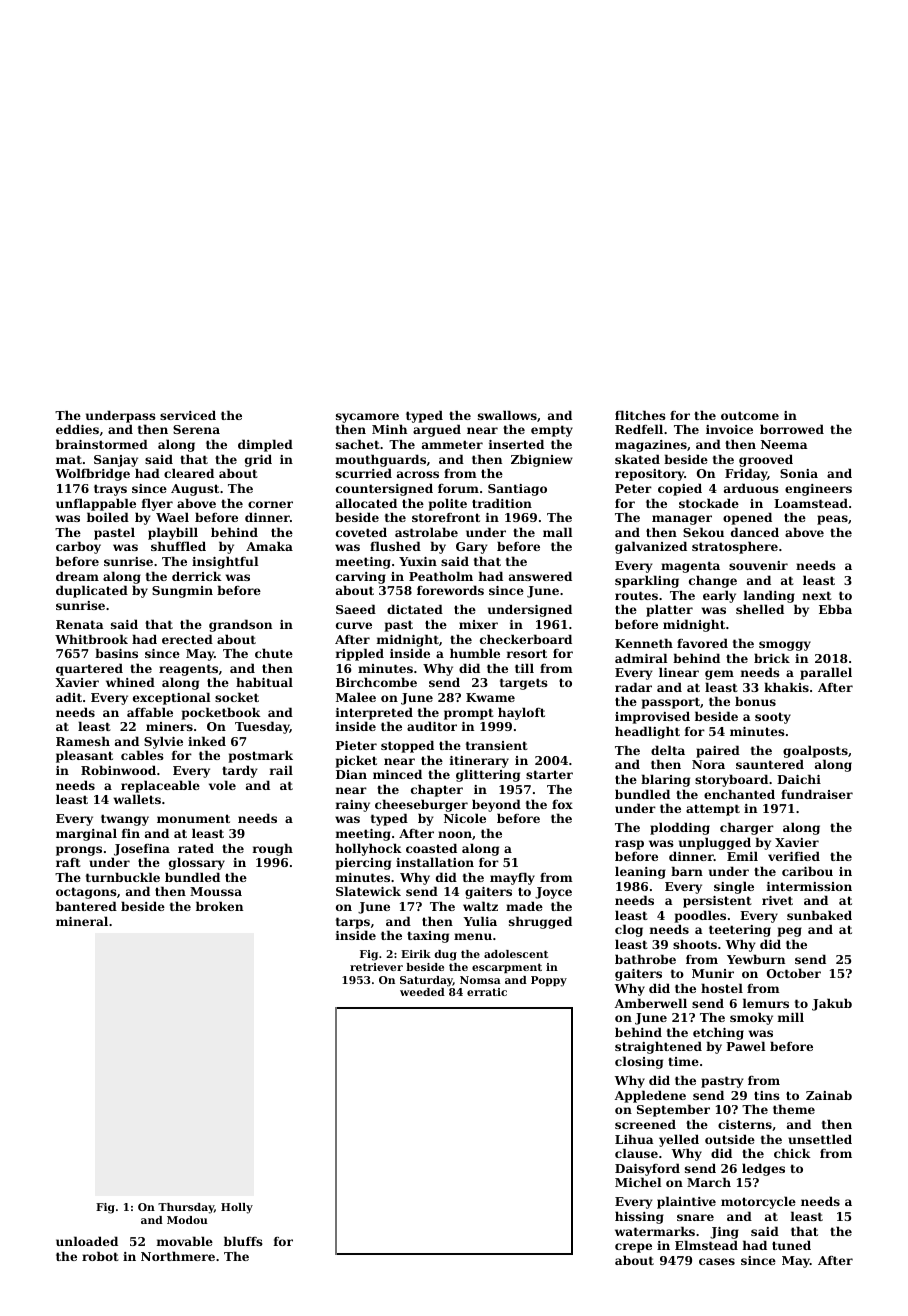 This screenshot has width=908, height=1316. I want to click on humble, so click(475, 653).
